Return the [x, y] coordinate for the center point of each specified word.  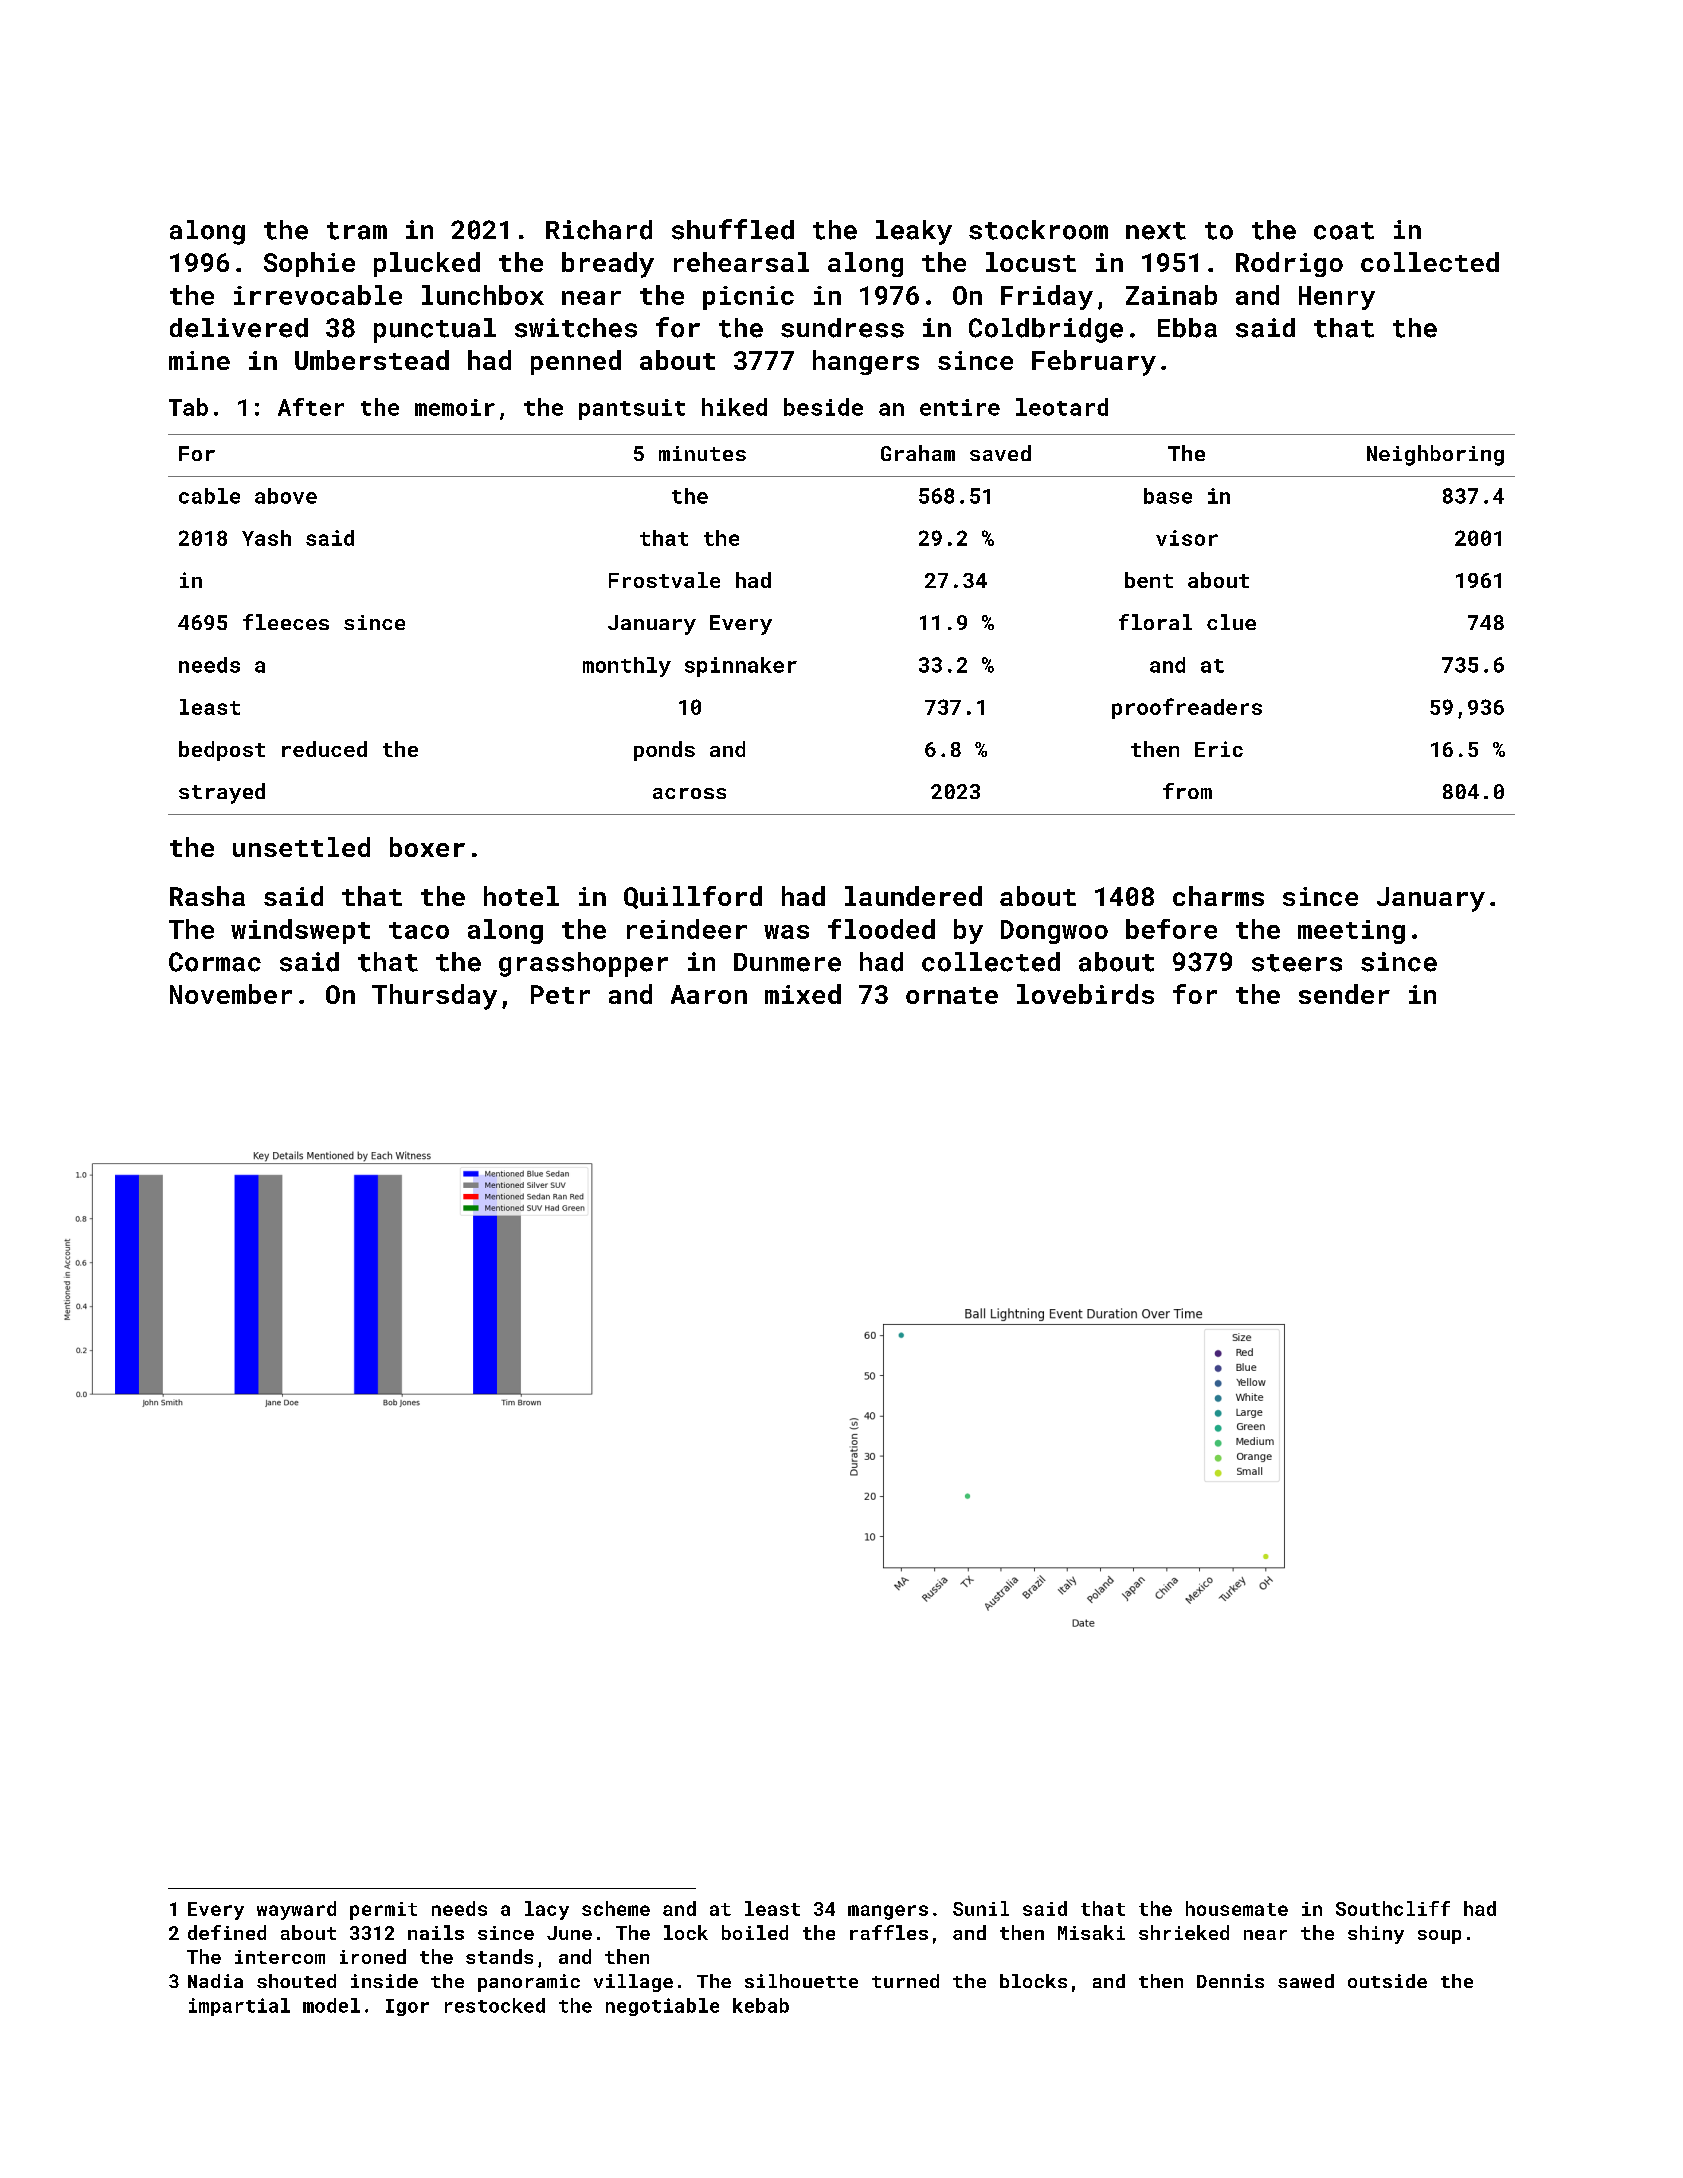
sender [1344, 994]
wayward [296, 1910]
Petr [560, 994]
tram [357, 231]
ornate [952, 995]
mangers [888, 1912]
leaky [914, 232]
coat [1344, 231]
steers [1297, 963]
